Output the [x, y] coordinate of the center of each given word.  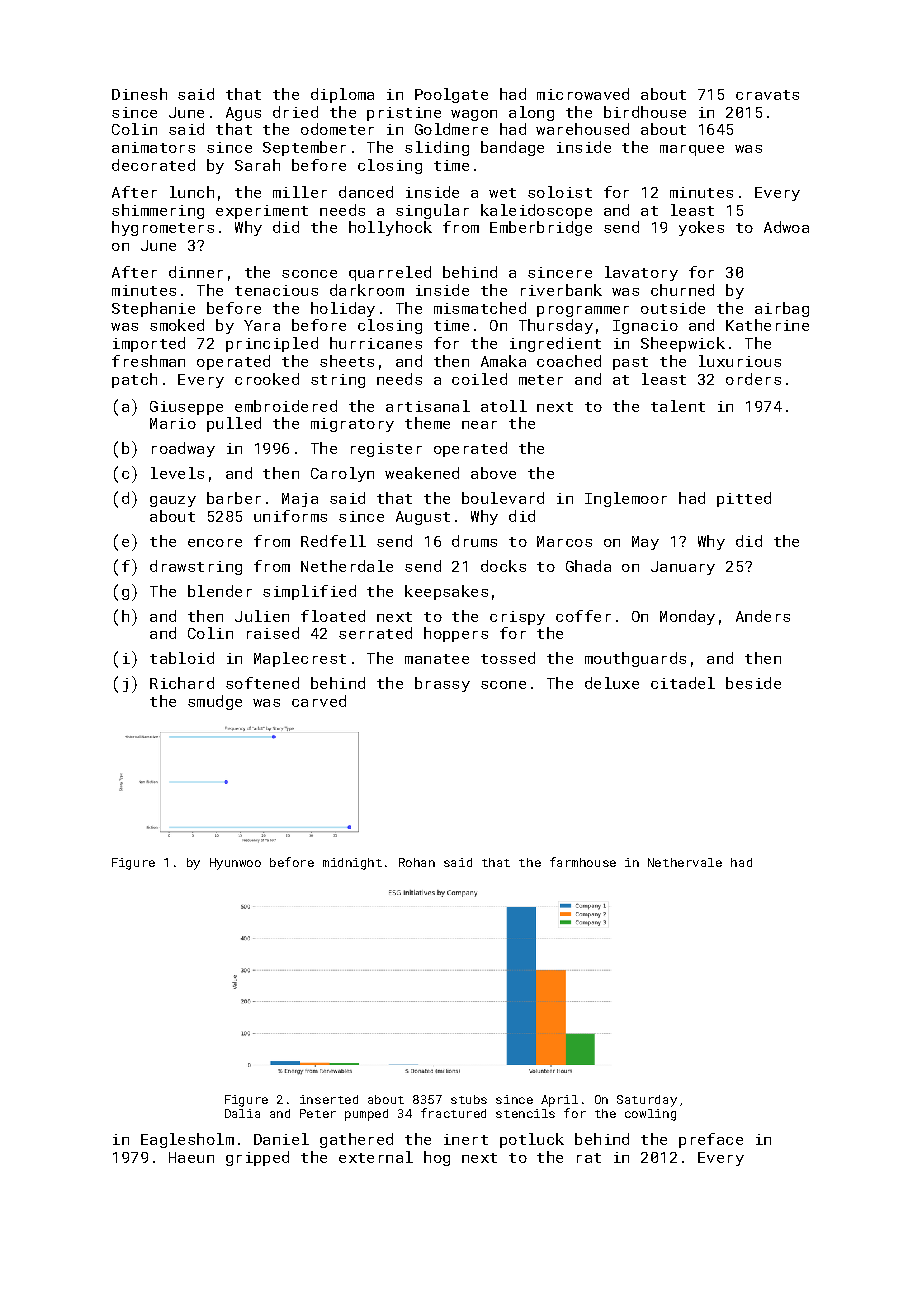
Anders [763, 616]
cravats [767, 95]
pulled [234, 424]
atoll [504, 406]
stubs [469, 1099]
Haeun [191, 1157]
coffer [583, 616]
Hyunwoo [235, 864]
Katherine [767, 325]
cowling [650, 1115]
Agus [243, 114]
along [531, 113]
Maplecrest [300, 659]
